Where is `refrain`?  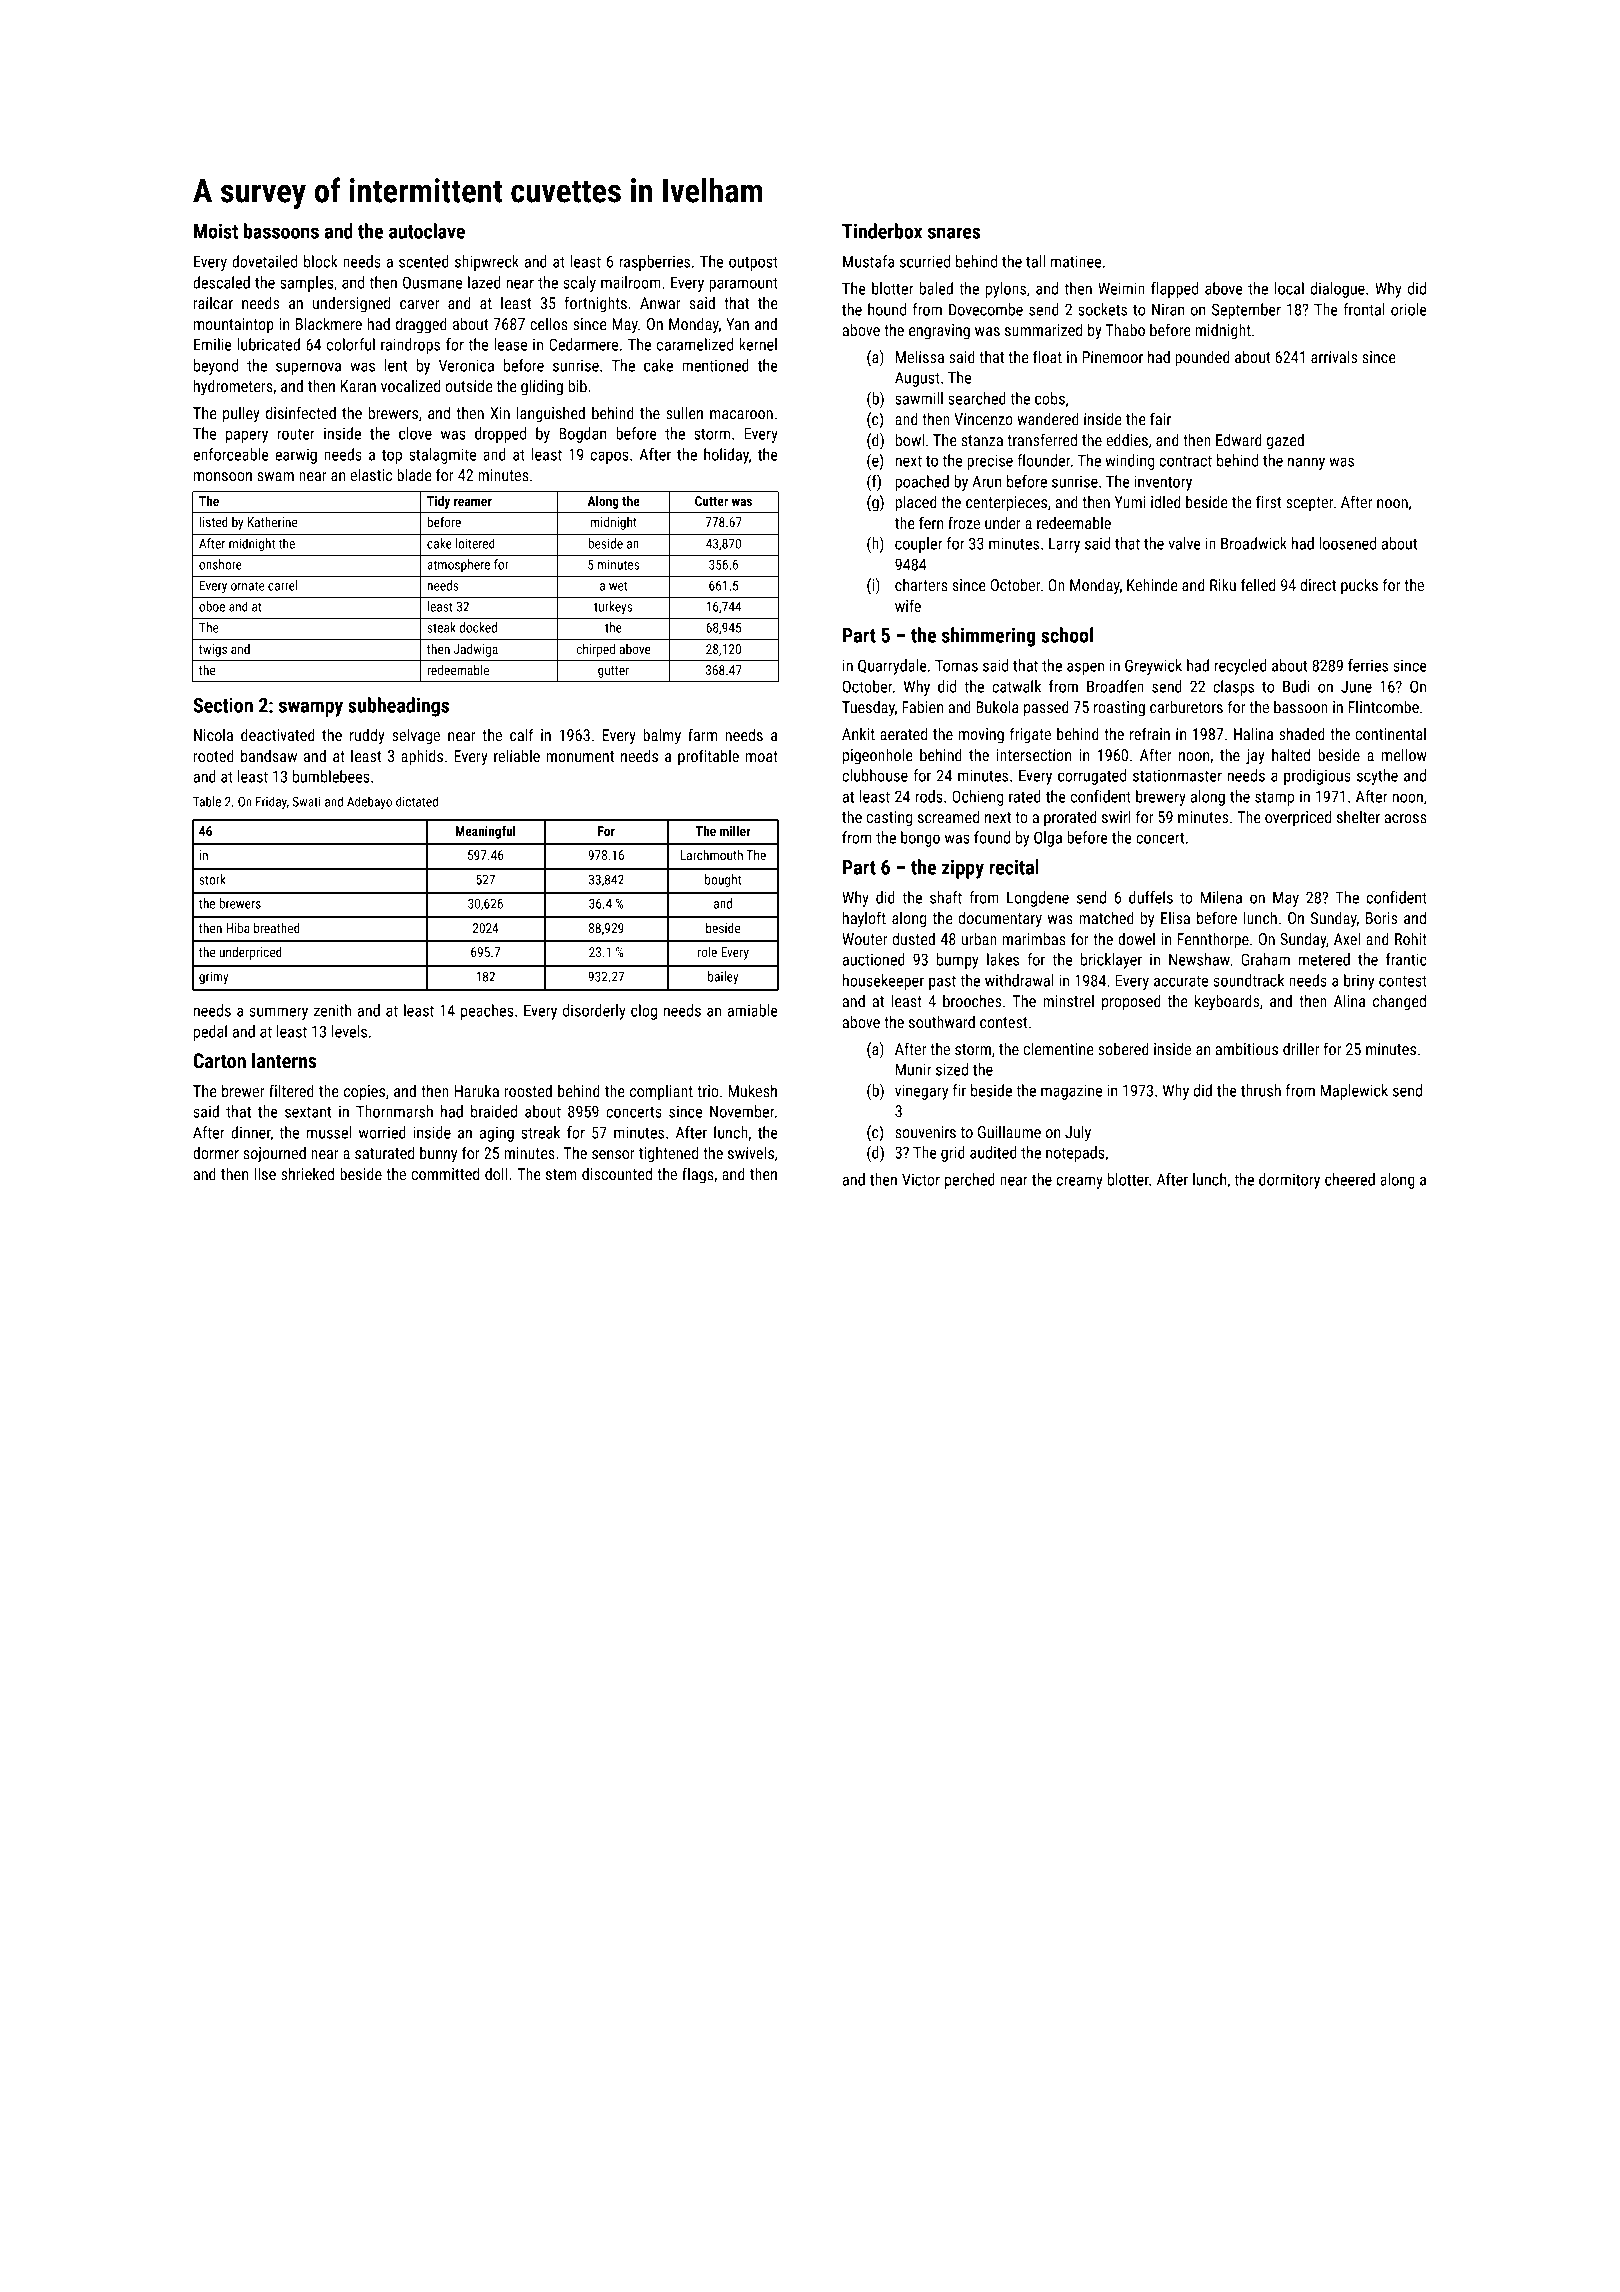 refrain is located at coordinates (1150, 733).
